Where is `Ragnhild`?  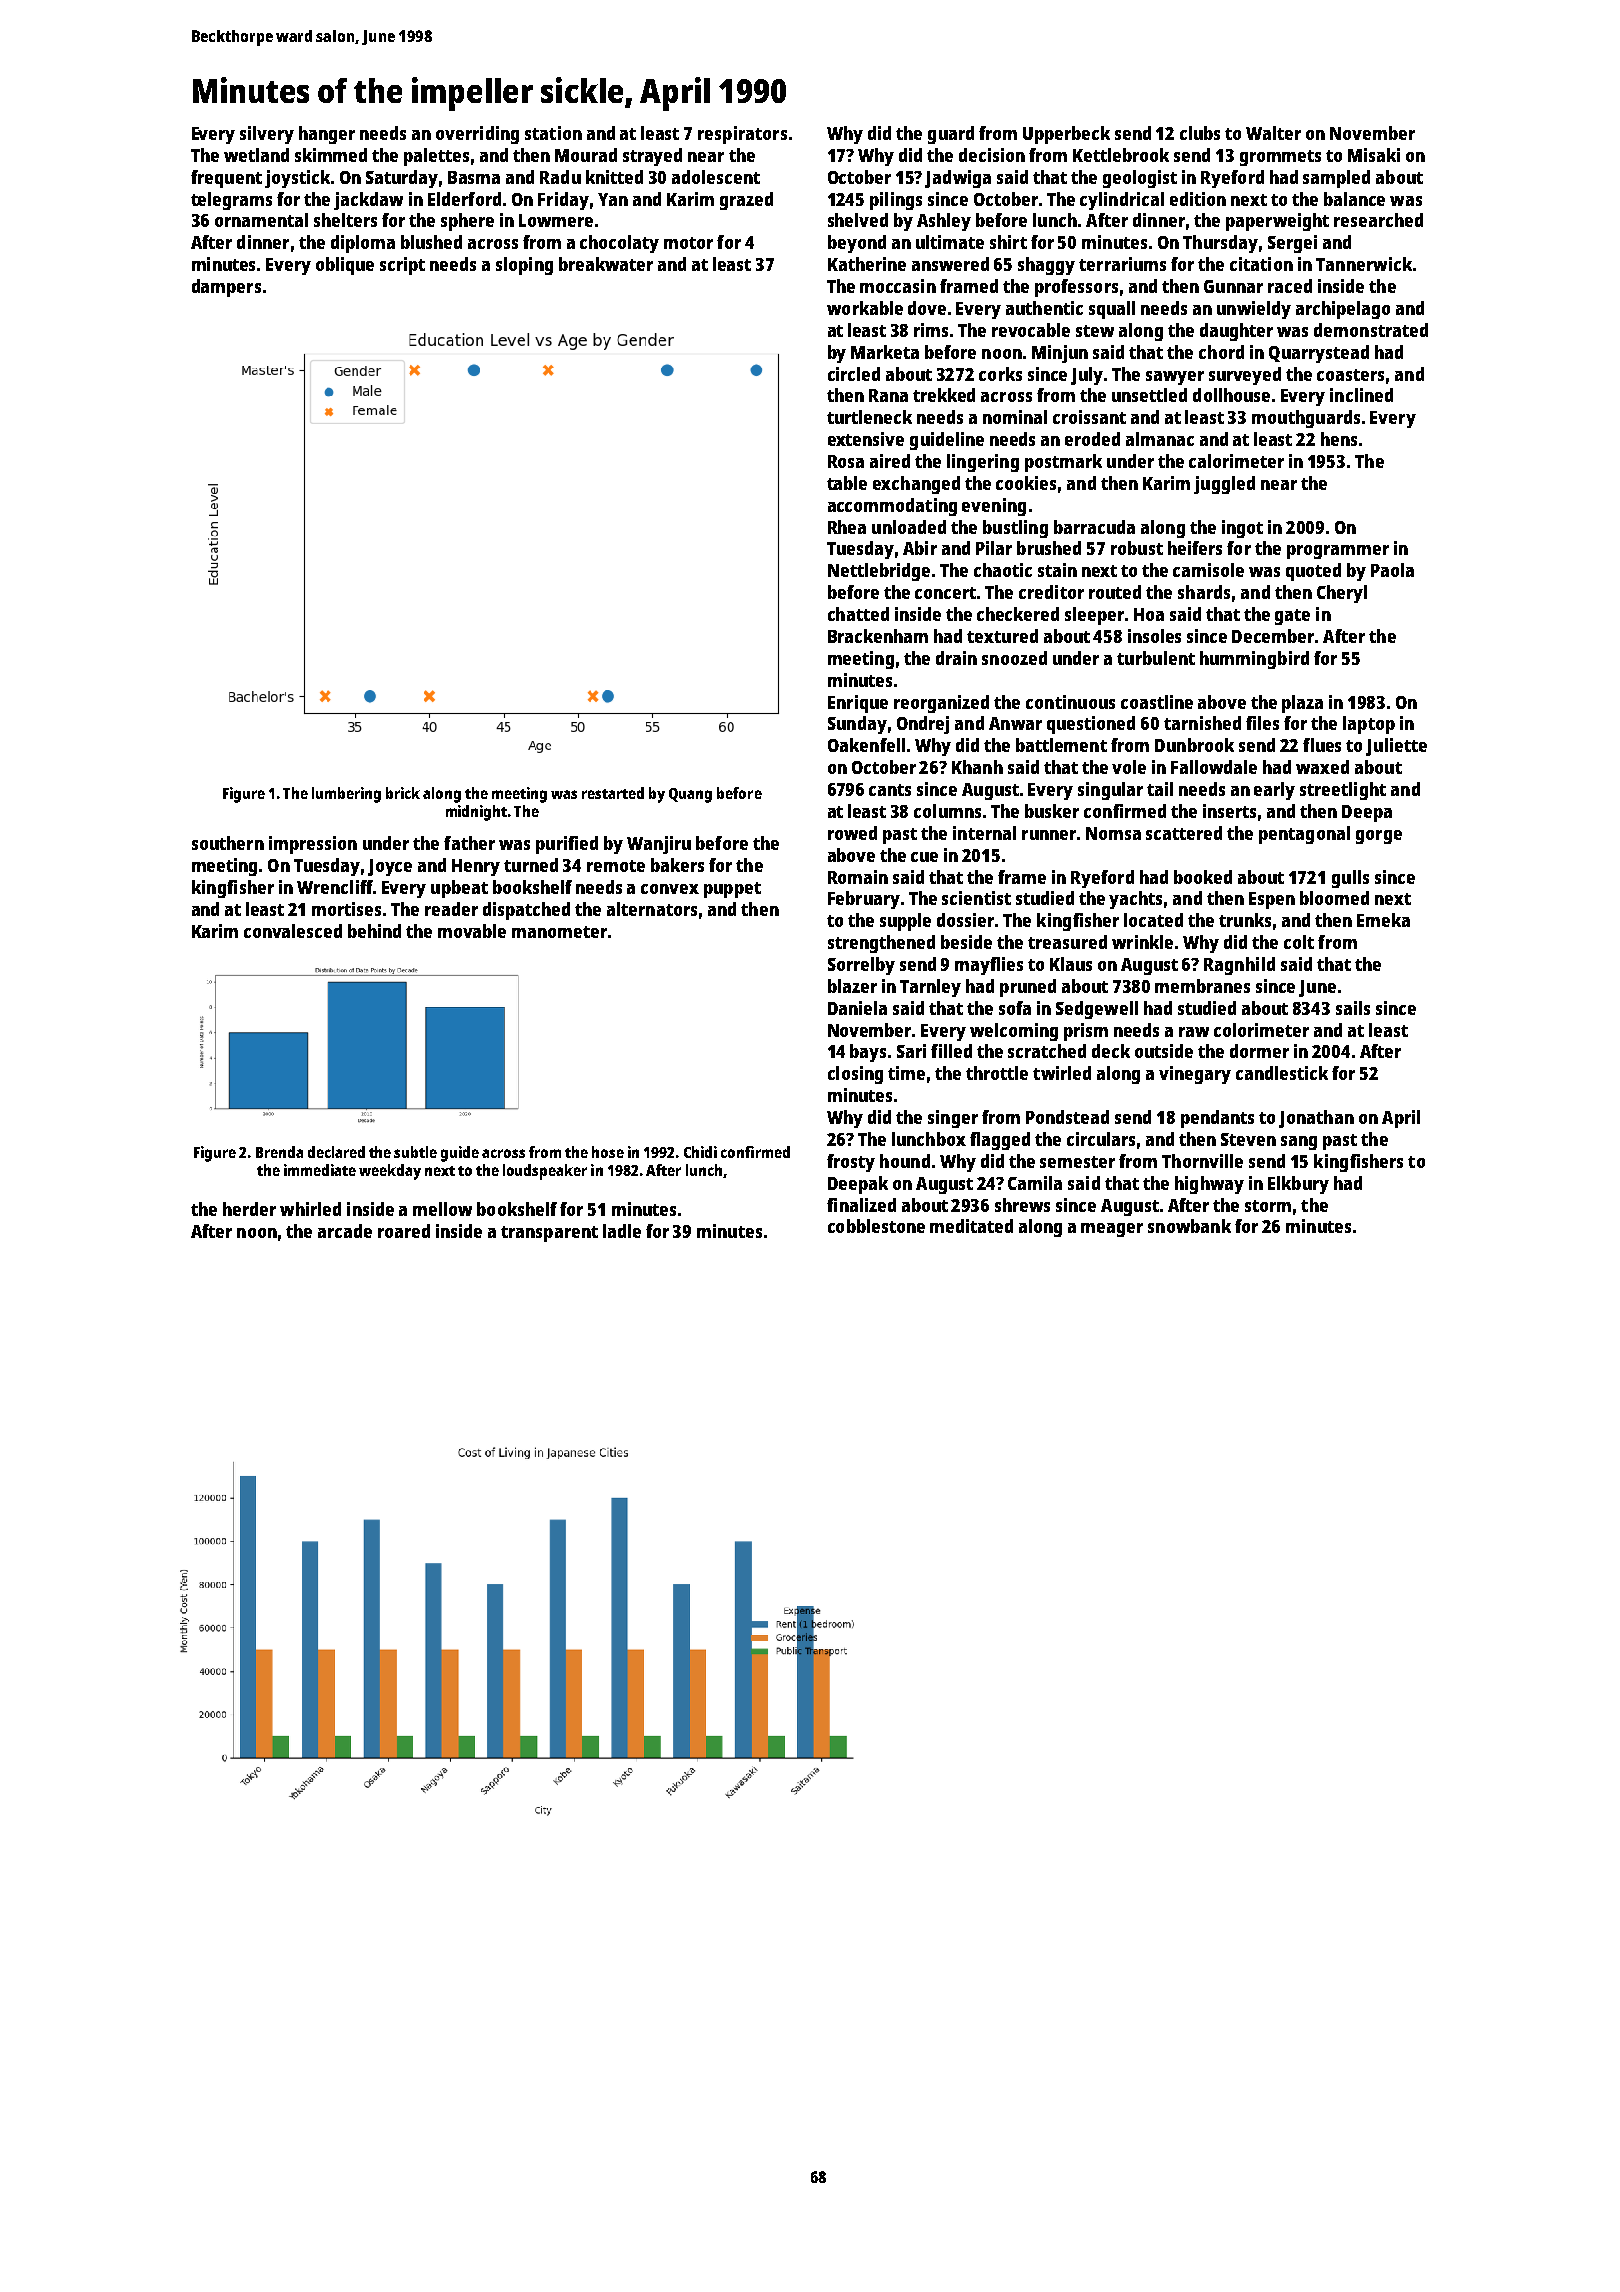 Ragnhild is located at coordinates (1239, 966).
